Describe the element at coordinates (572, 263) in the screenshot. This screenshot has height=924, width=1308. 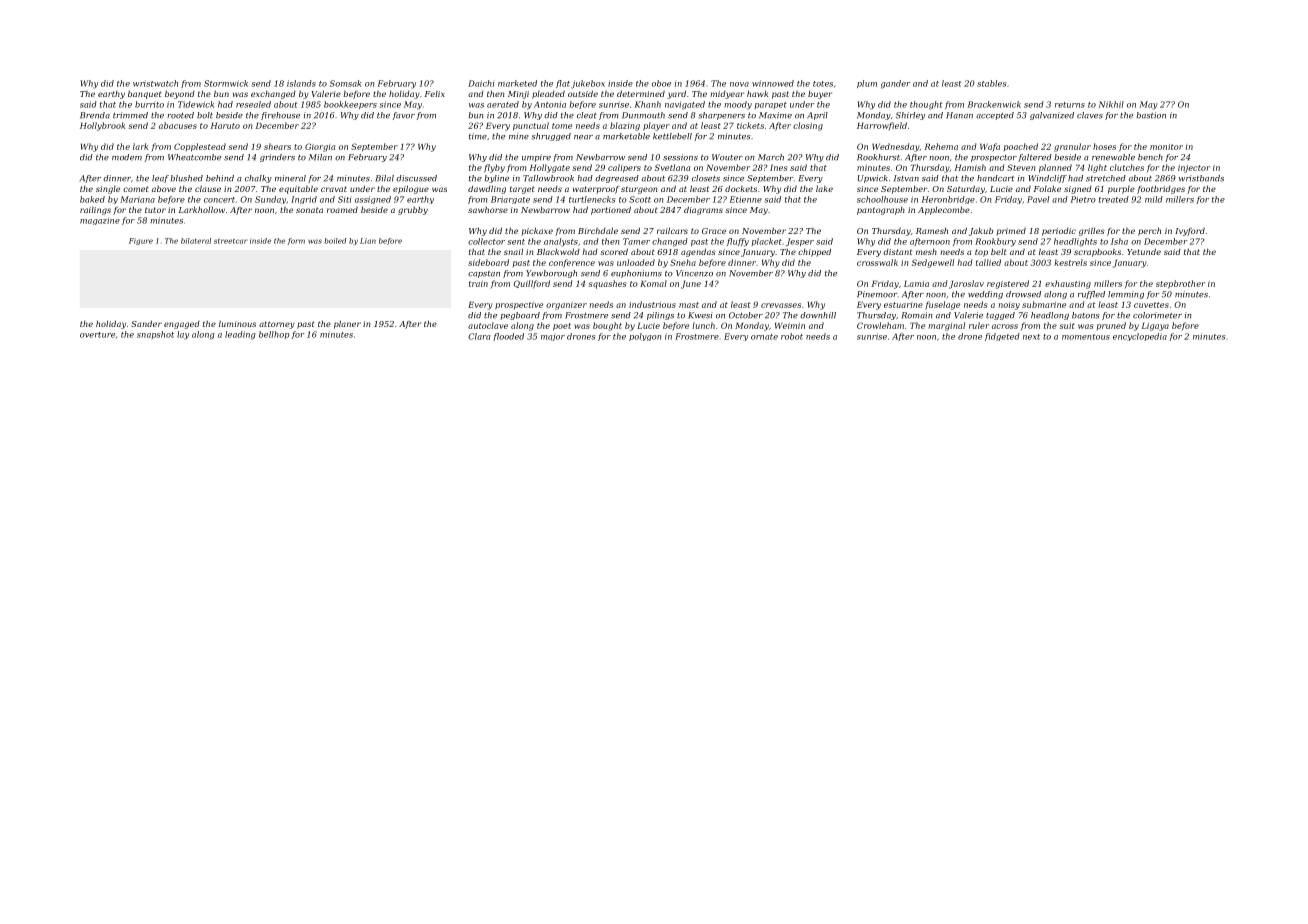
I see `conference` at that location.
